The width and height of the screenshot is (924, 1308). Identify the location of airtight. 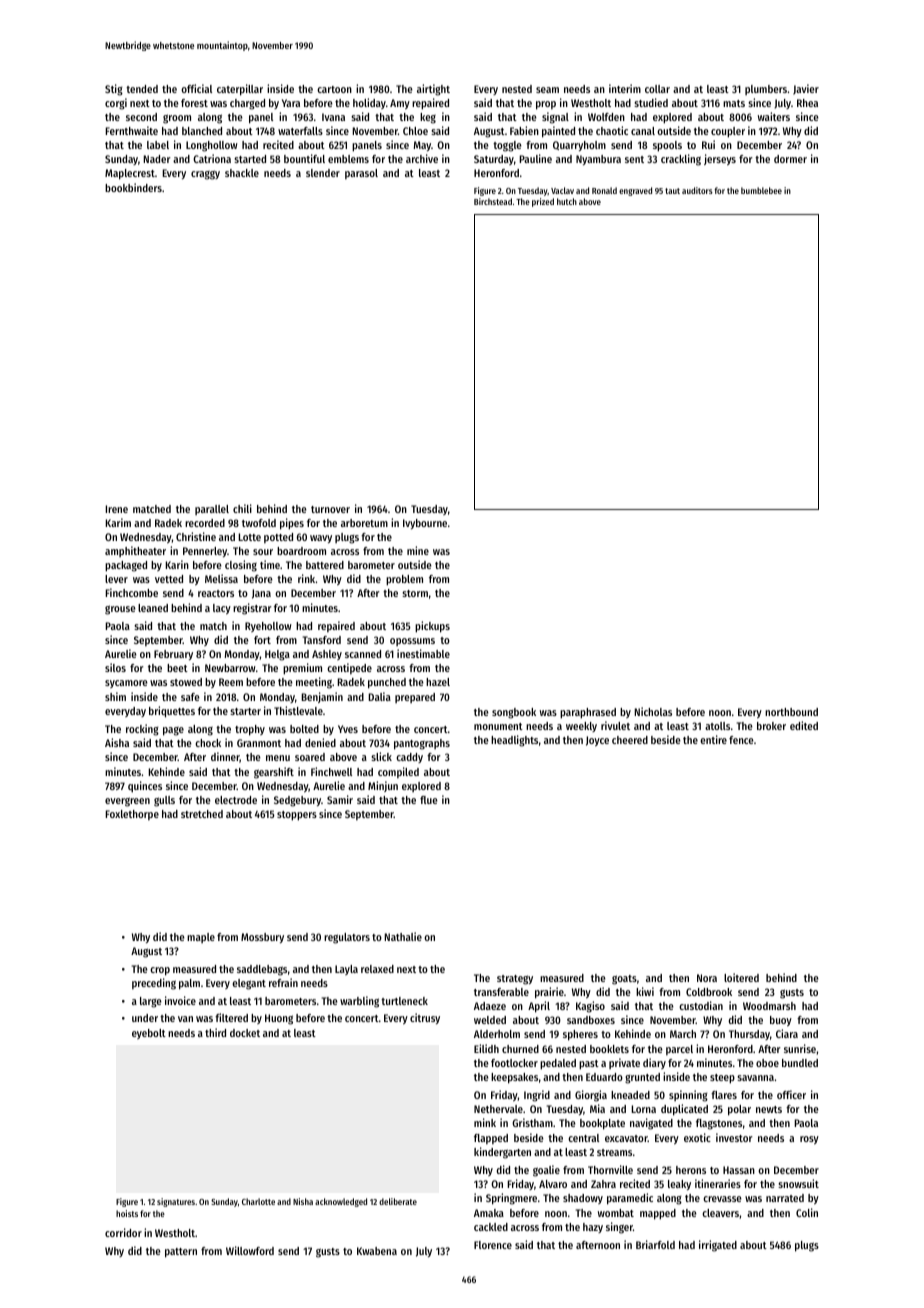
(433, 90).
